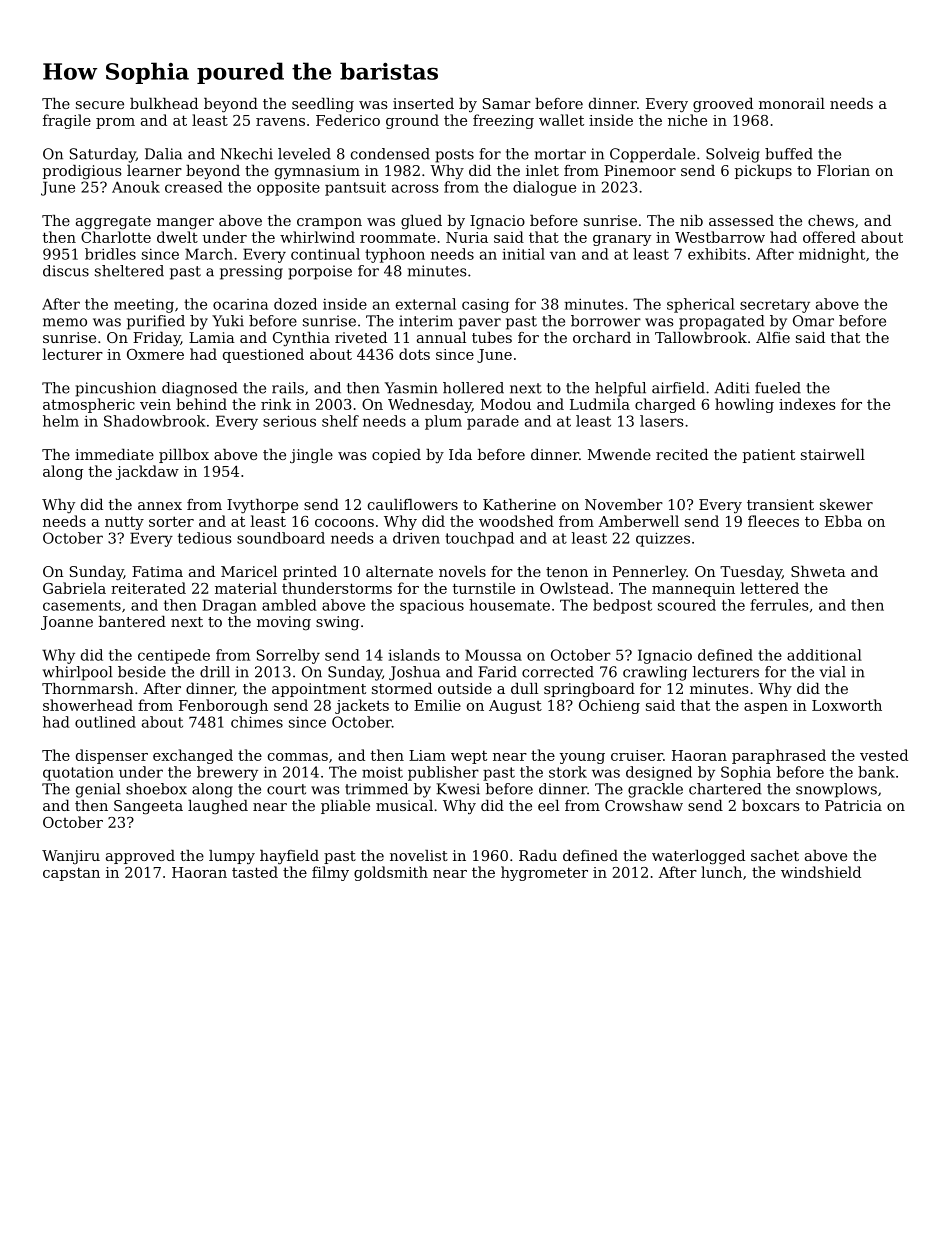  What do you see at coordinates (600, 404) in the document?
I see `Ludmila` at bounding box center [600, 404].
